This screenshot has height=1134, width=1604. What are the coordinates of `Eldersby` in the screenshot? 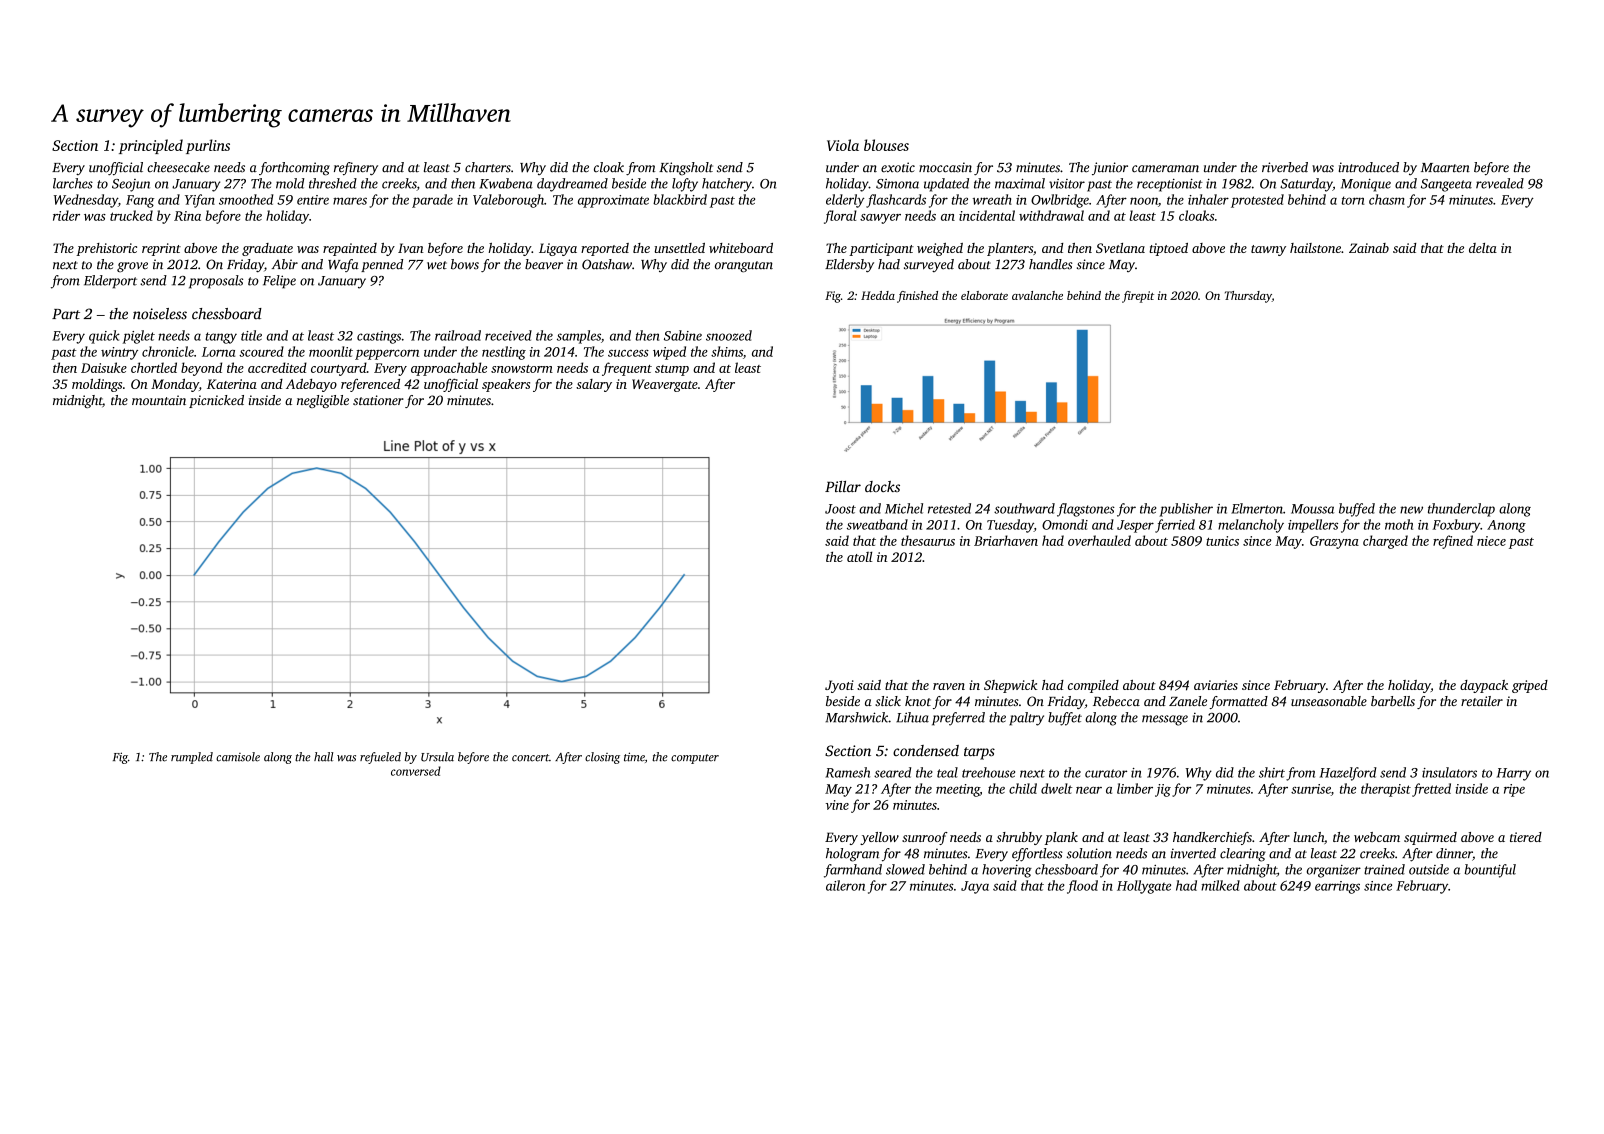 It's located at (849, 265).
